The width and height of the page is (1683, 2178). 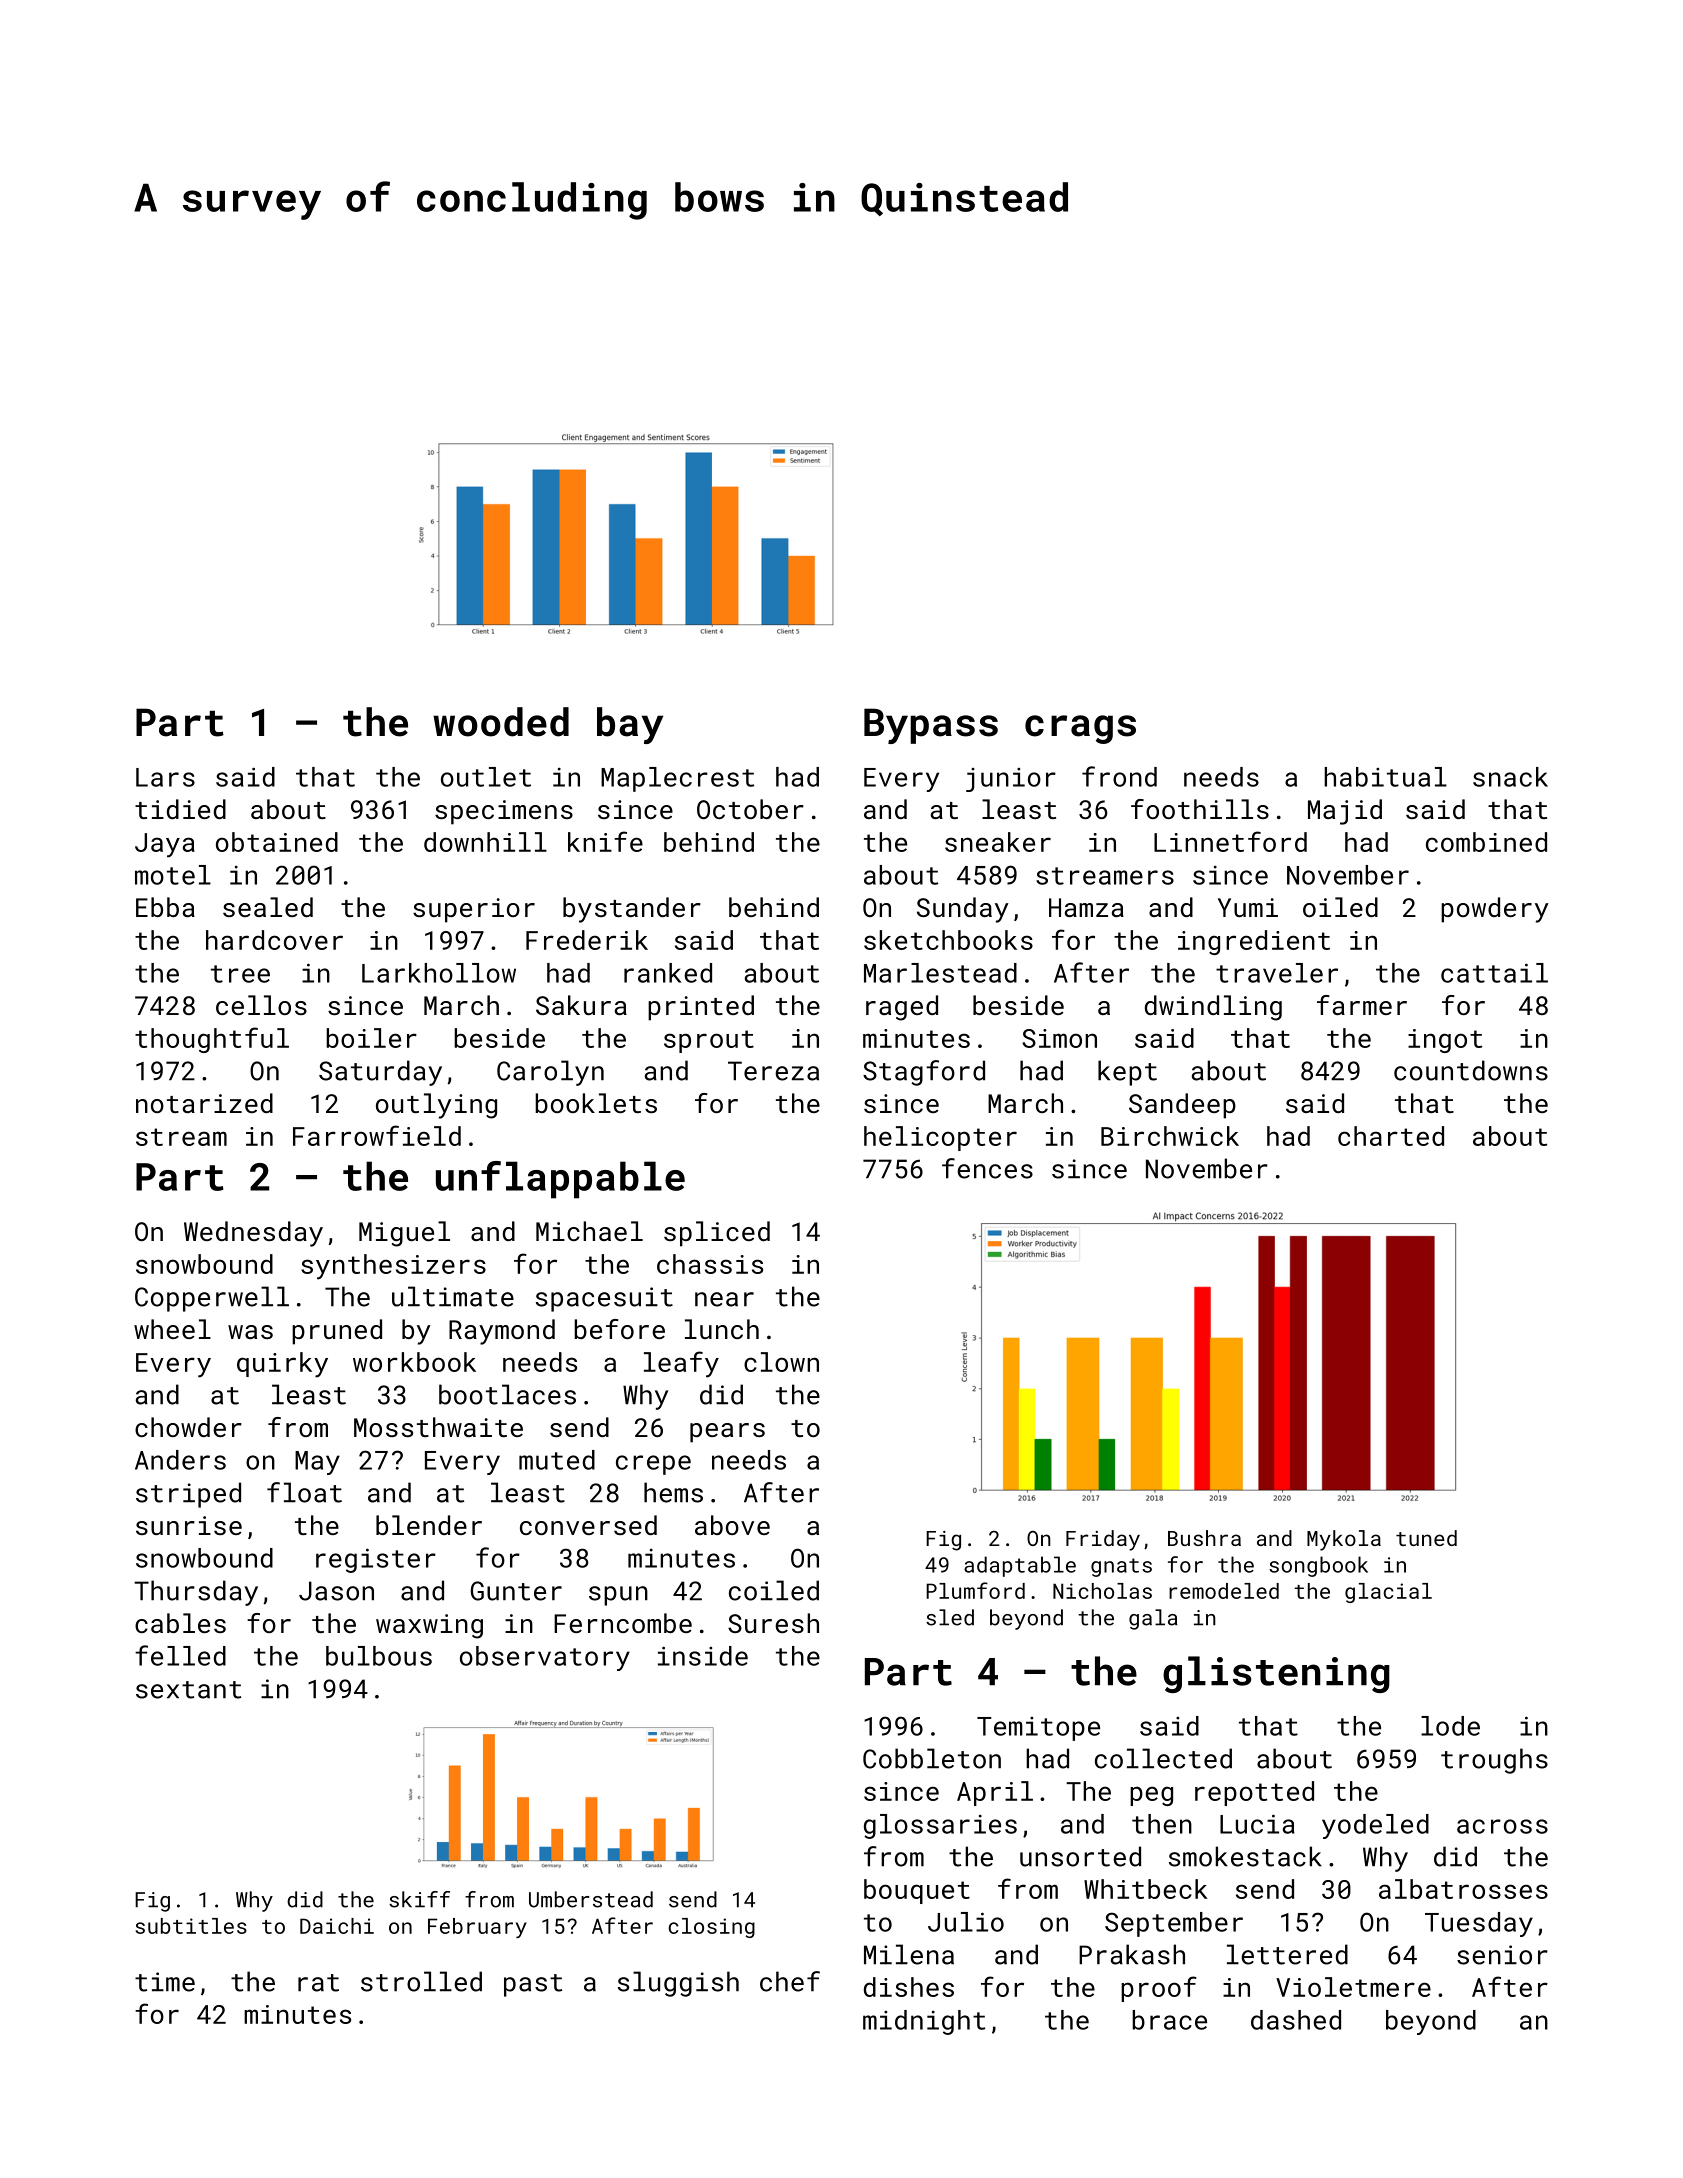 I want to click on notarized, so click(x=204, y=1103).
